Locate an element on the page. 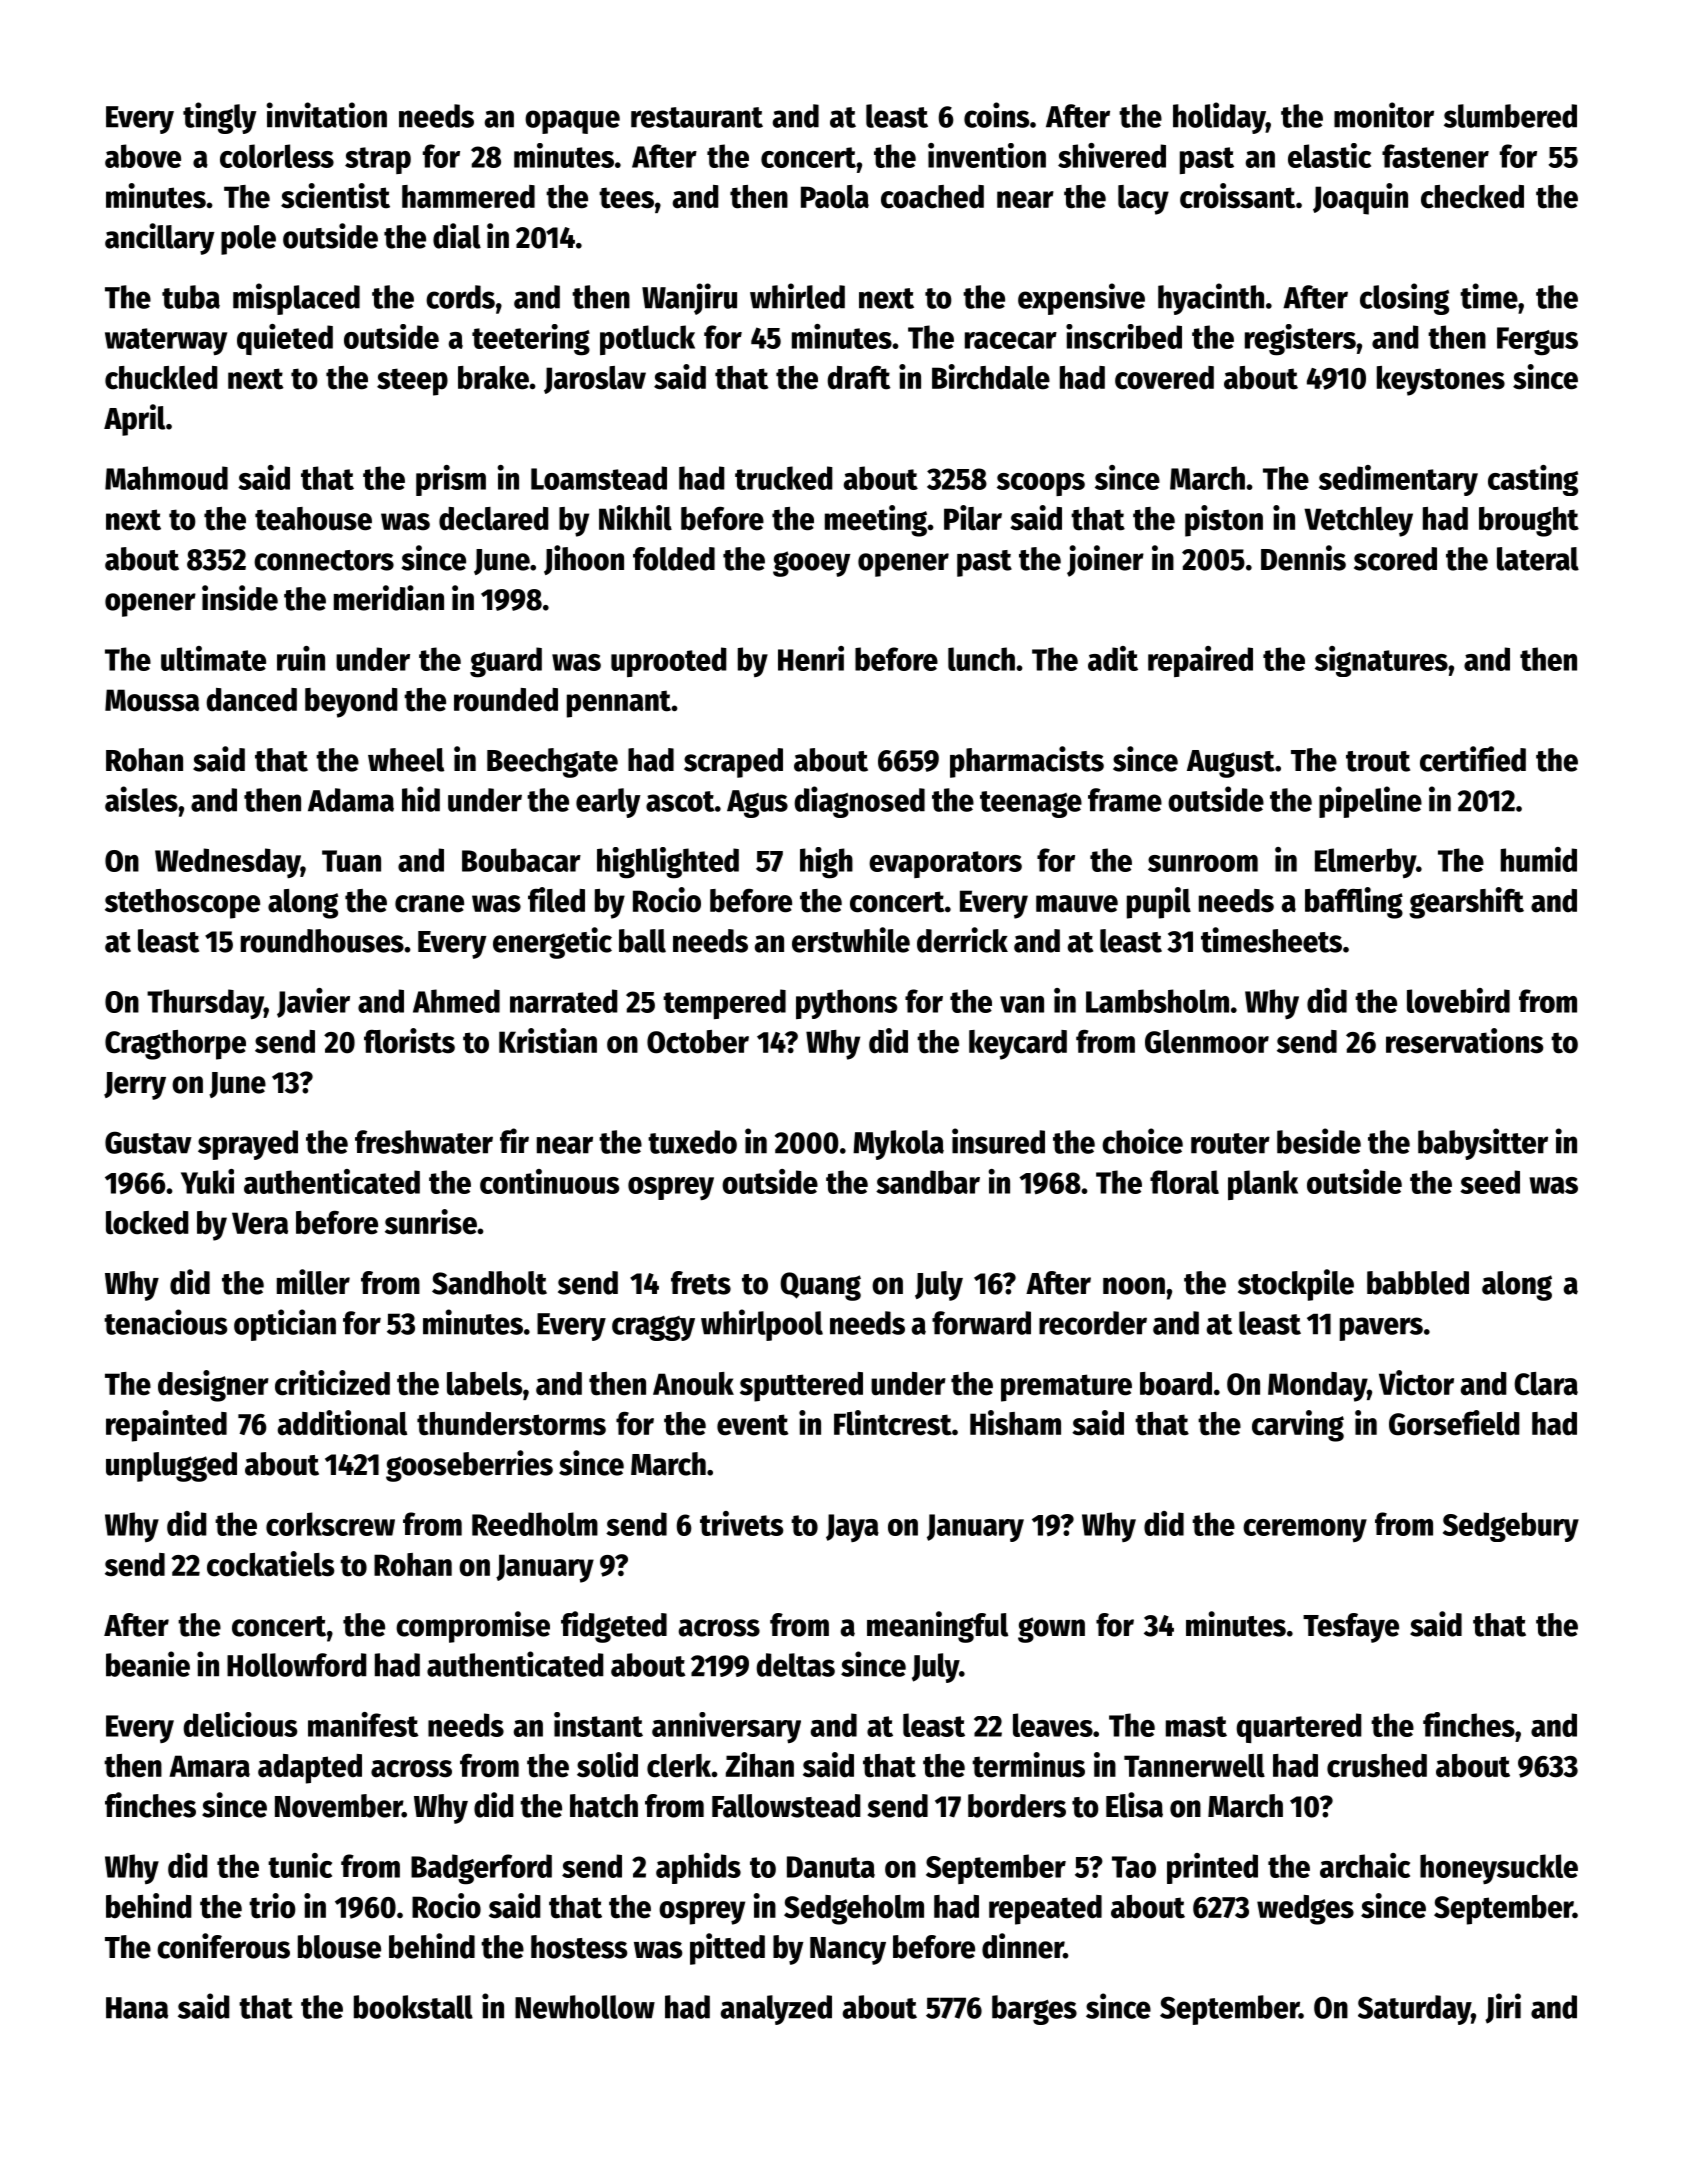  analyzed is located at coordinates (776, 2010).
